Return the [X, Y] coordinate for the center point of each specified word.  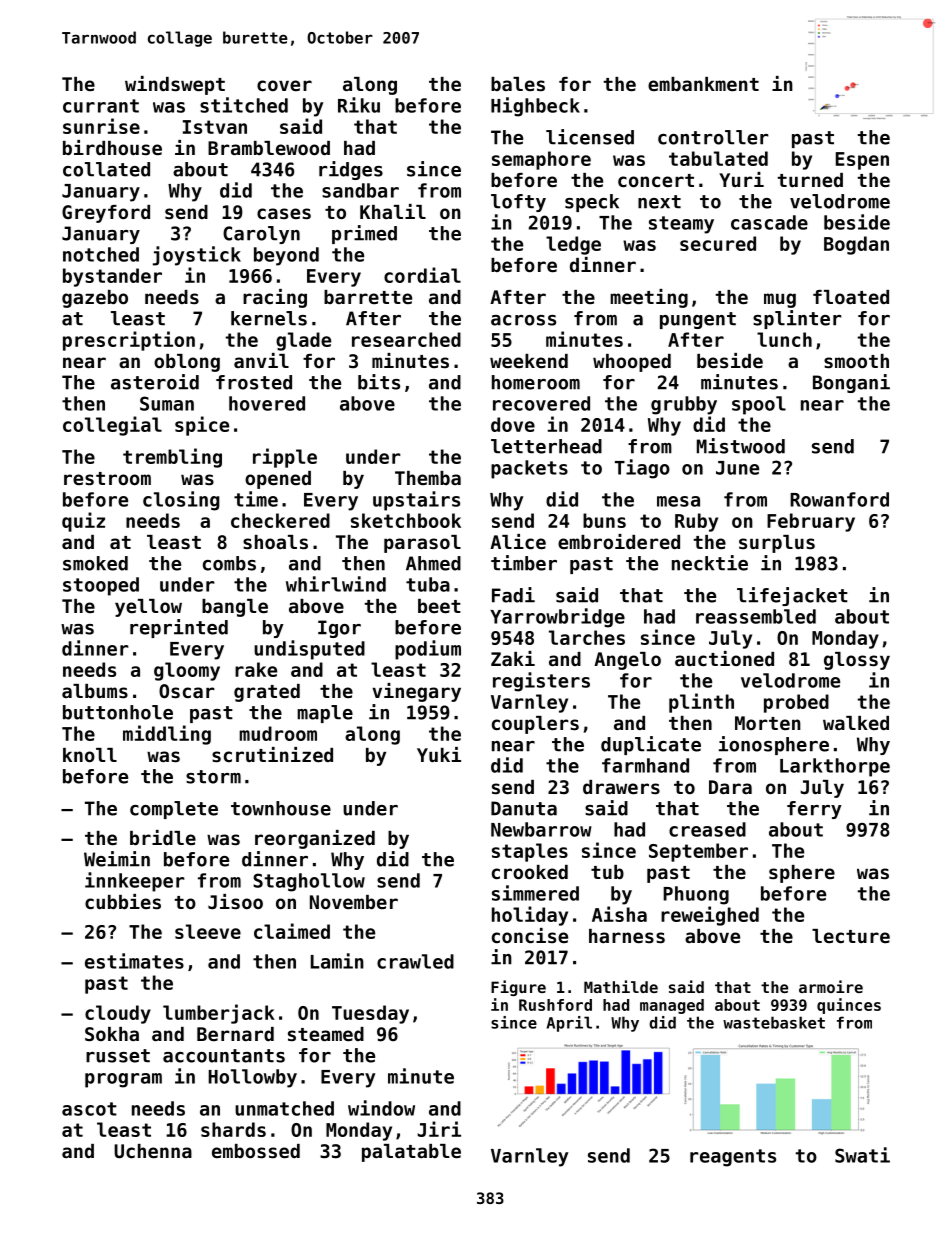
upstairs [416, 501]
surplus [777, 544]
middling [167, 735]
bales [518, 84]
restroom [107, 478]
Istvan [215, 127]
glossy [857, 661]
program [123, 1080]
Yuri [741, 179]
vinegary [416, 692]
